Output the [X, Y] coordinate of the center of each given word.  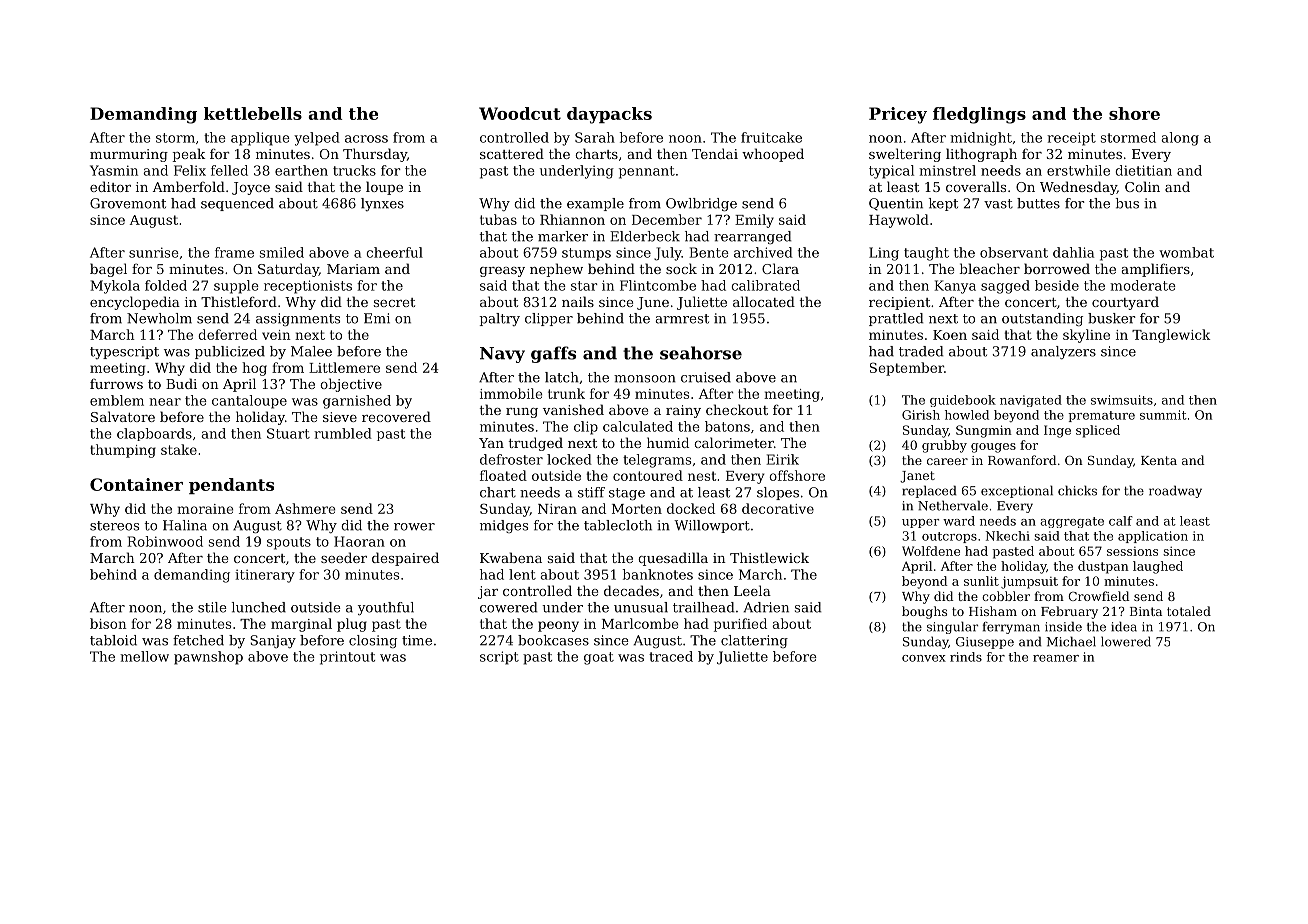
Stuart [288, 433]
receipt [1071, 139]
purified [740, 625]
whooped [773, 155]
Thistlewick [769, 557]
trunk [566, 393]
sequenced [237, 204]
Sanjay [273, 641]
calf [1121, 521]
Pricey [898, 115]
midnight [981, 139]
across [366, 139]
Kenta [1159, 460]
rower [414, 527]
